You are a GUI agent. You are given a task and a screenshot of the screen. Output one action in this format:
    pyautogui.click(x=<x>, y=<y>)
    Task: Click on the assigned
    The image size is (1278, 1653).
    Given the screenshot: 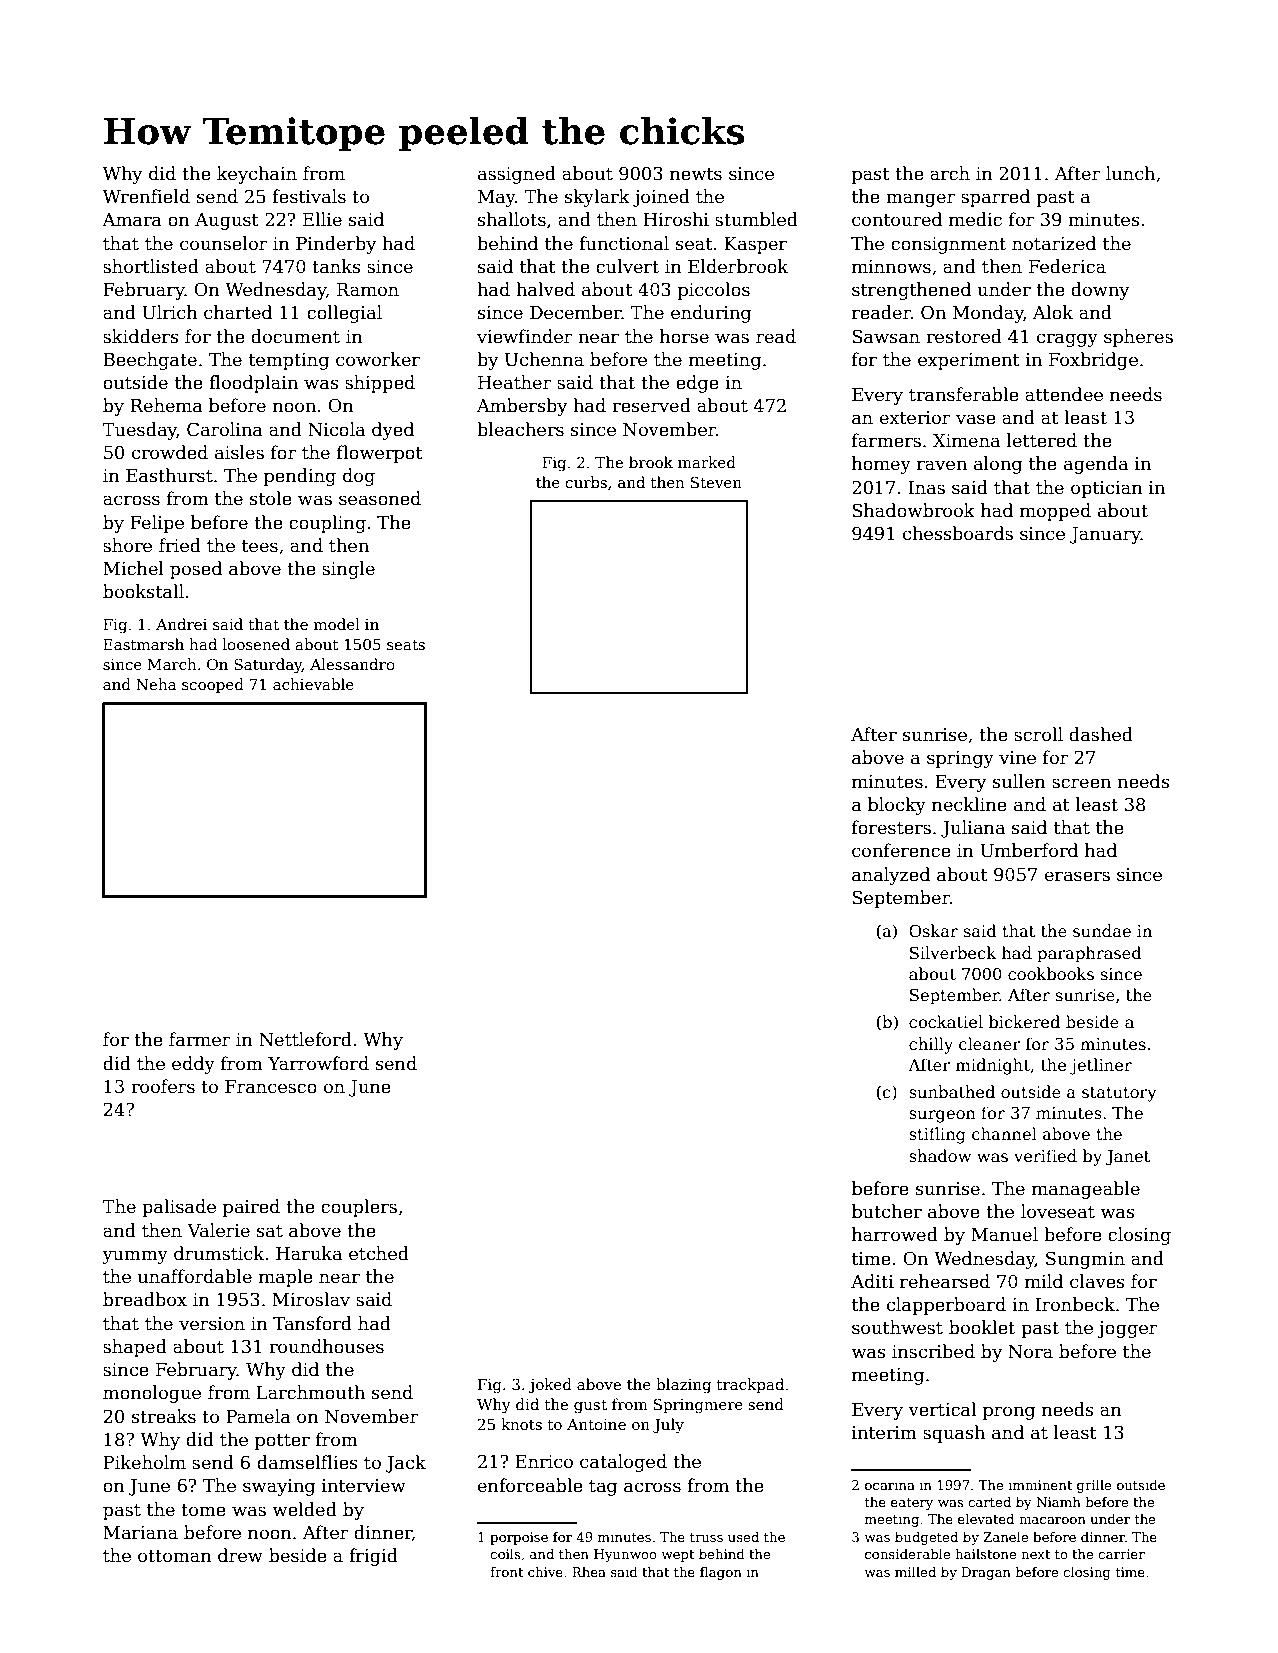 What is the action you would take?
    pyautogui.click(x=517, y=175)
